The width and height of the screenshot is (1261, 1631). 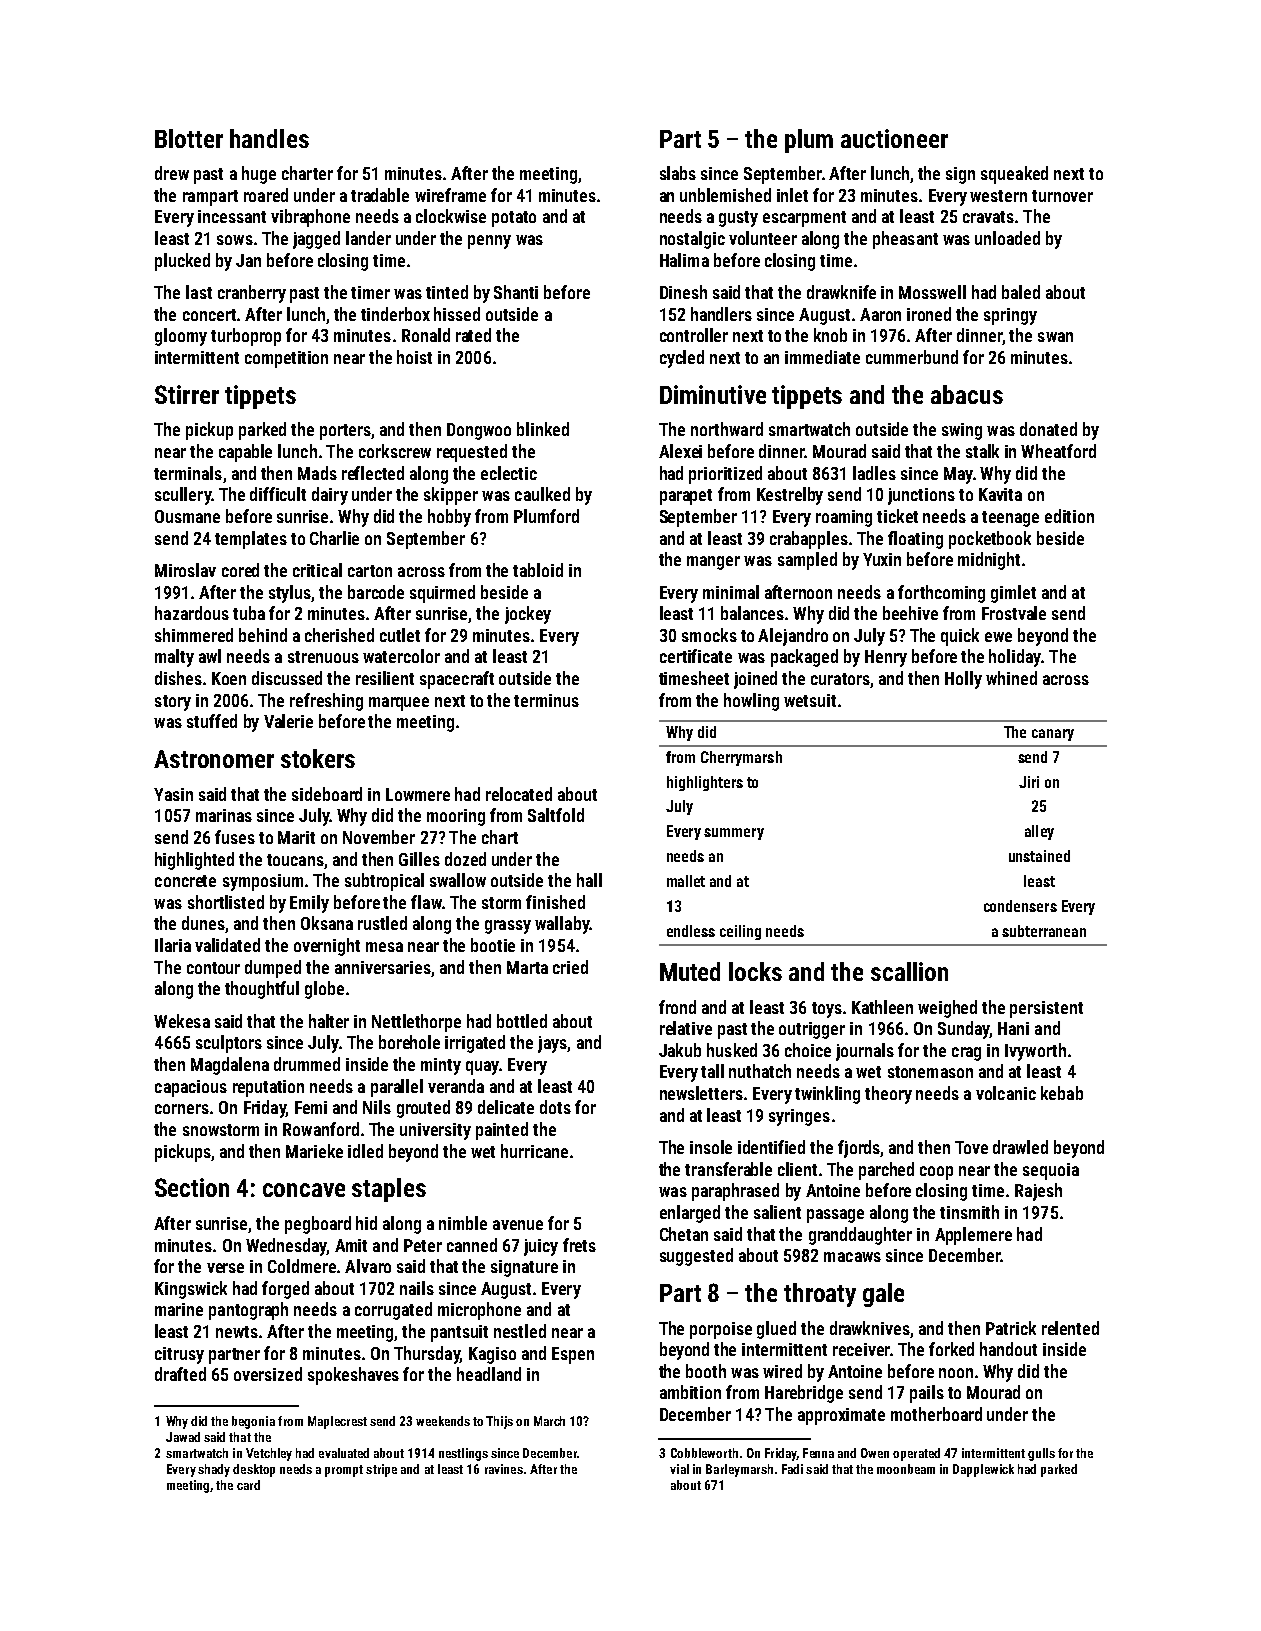 I want to click on twinkling, so click(x=827, y=1095).
